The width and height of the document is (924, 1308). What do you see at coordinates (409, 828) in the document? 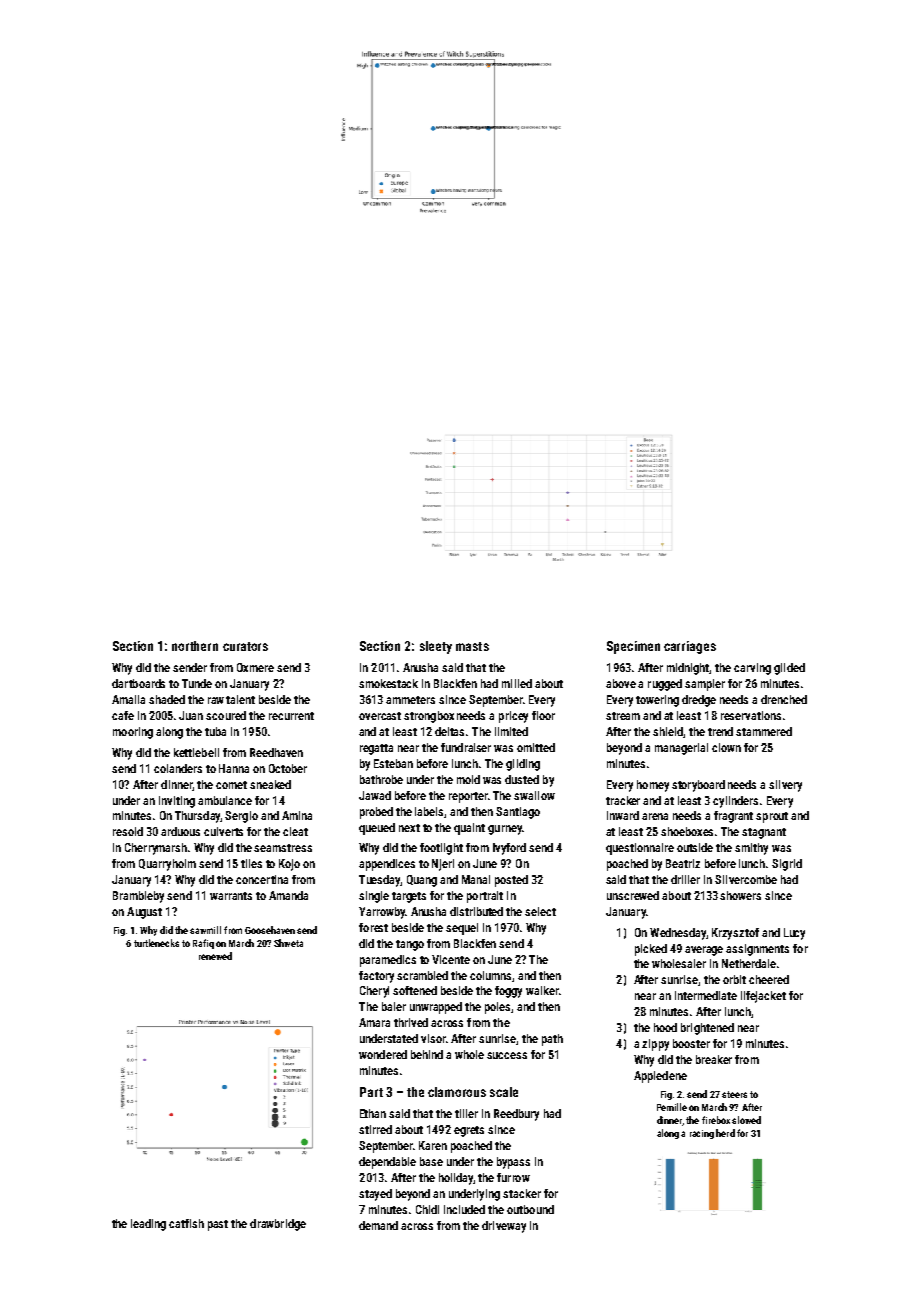
I see `next` at bounding box center [409, 828].
